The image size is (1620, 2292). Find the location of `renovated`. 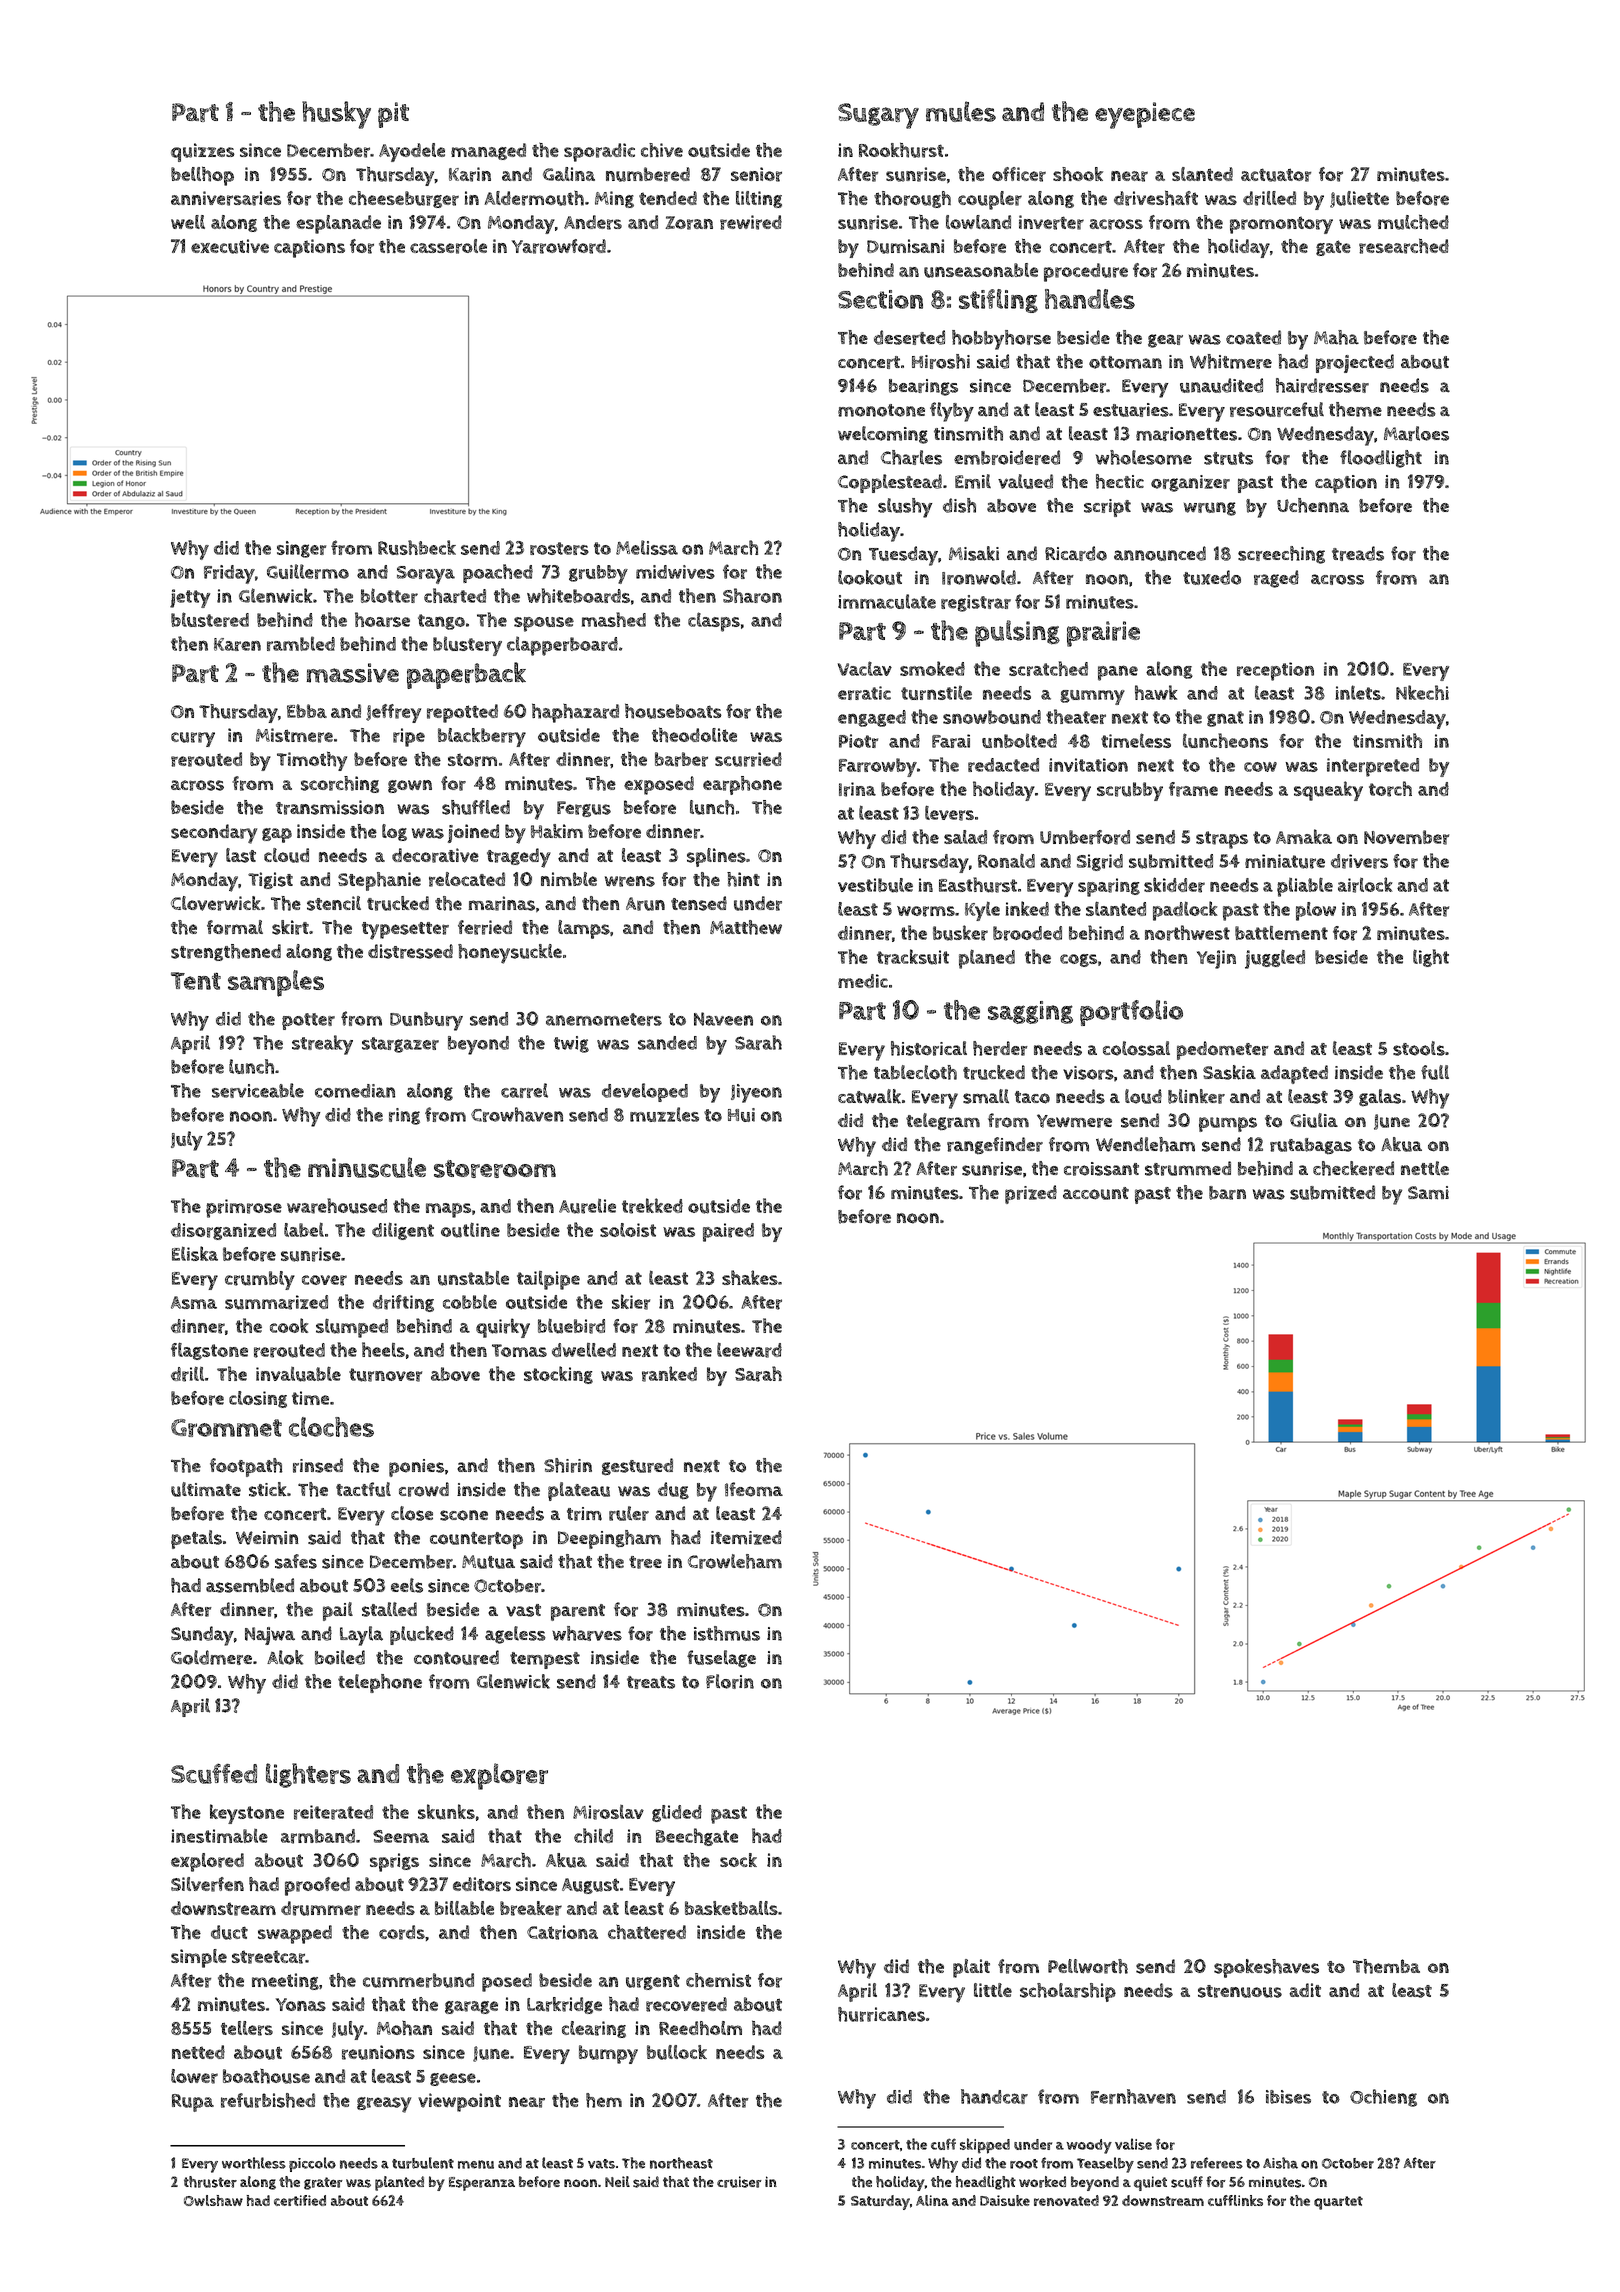

renovated is located at coordinates (1066, 2200).
